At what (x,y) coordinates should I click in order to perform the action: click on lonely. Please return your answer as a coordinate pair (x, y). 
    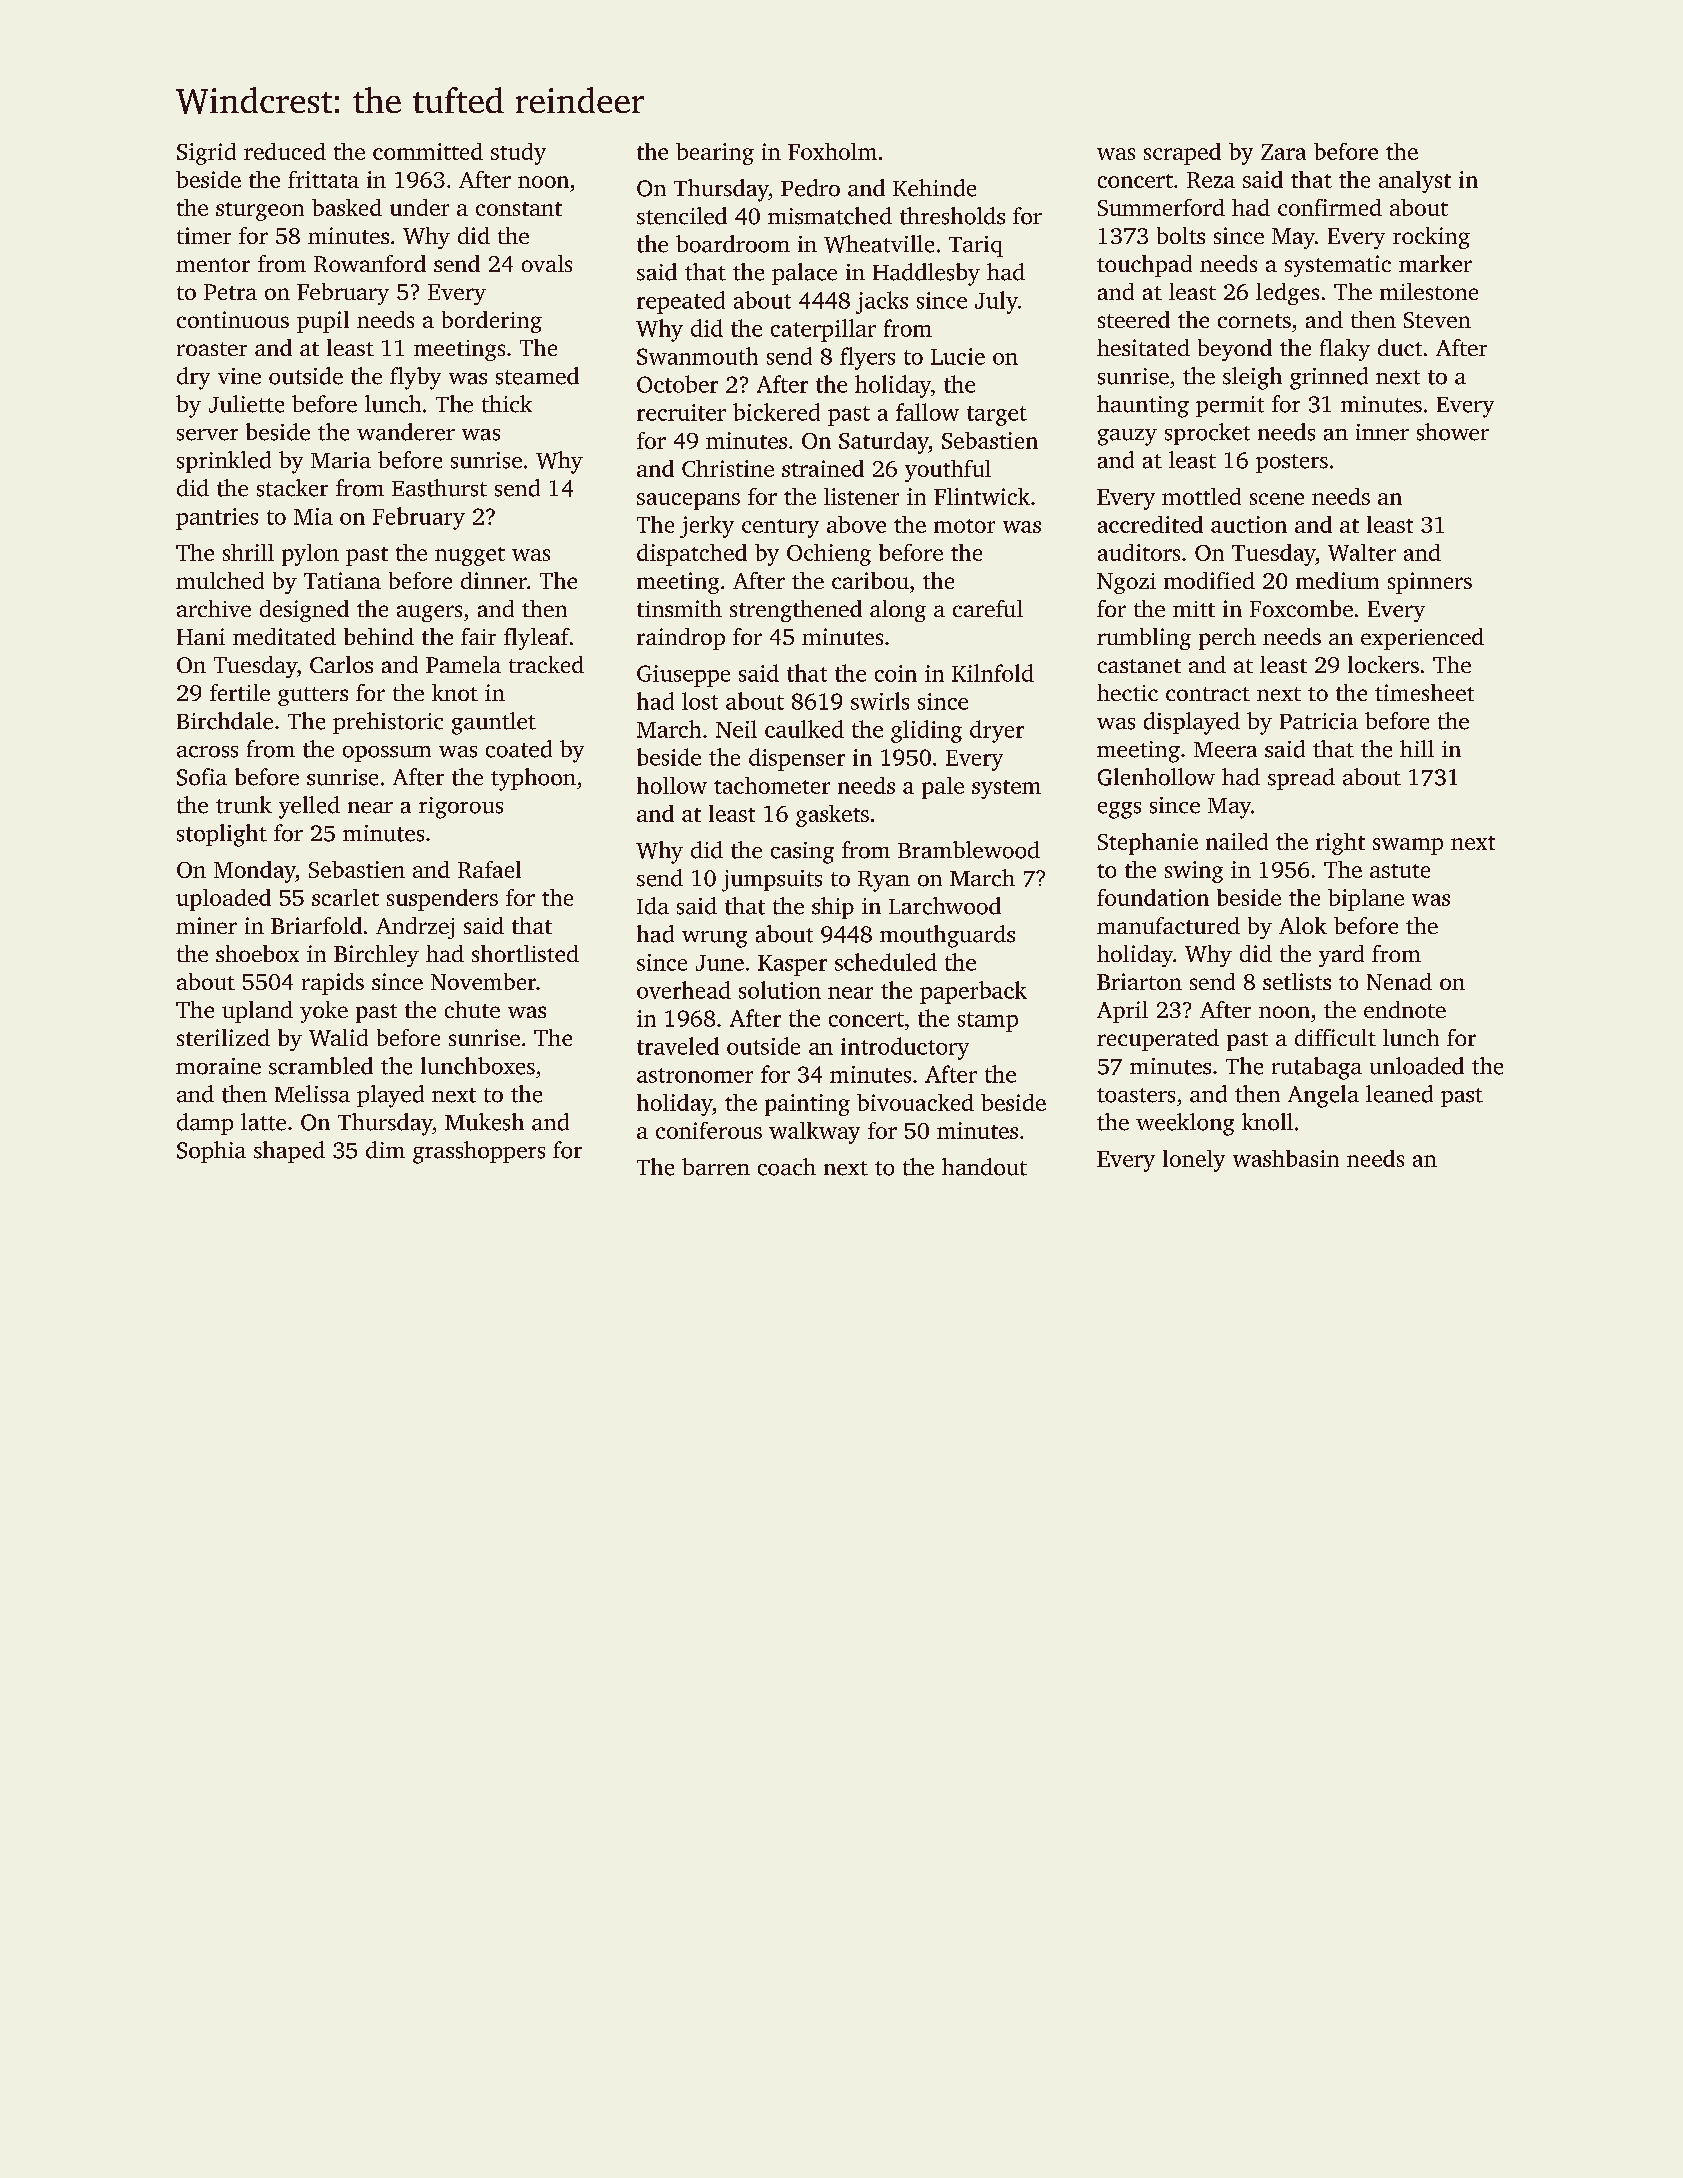
    Looking at the image, I should click on (1194, 1161).
